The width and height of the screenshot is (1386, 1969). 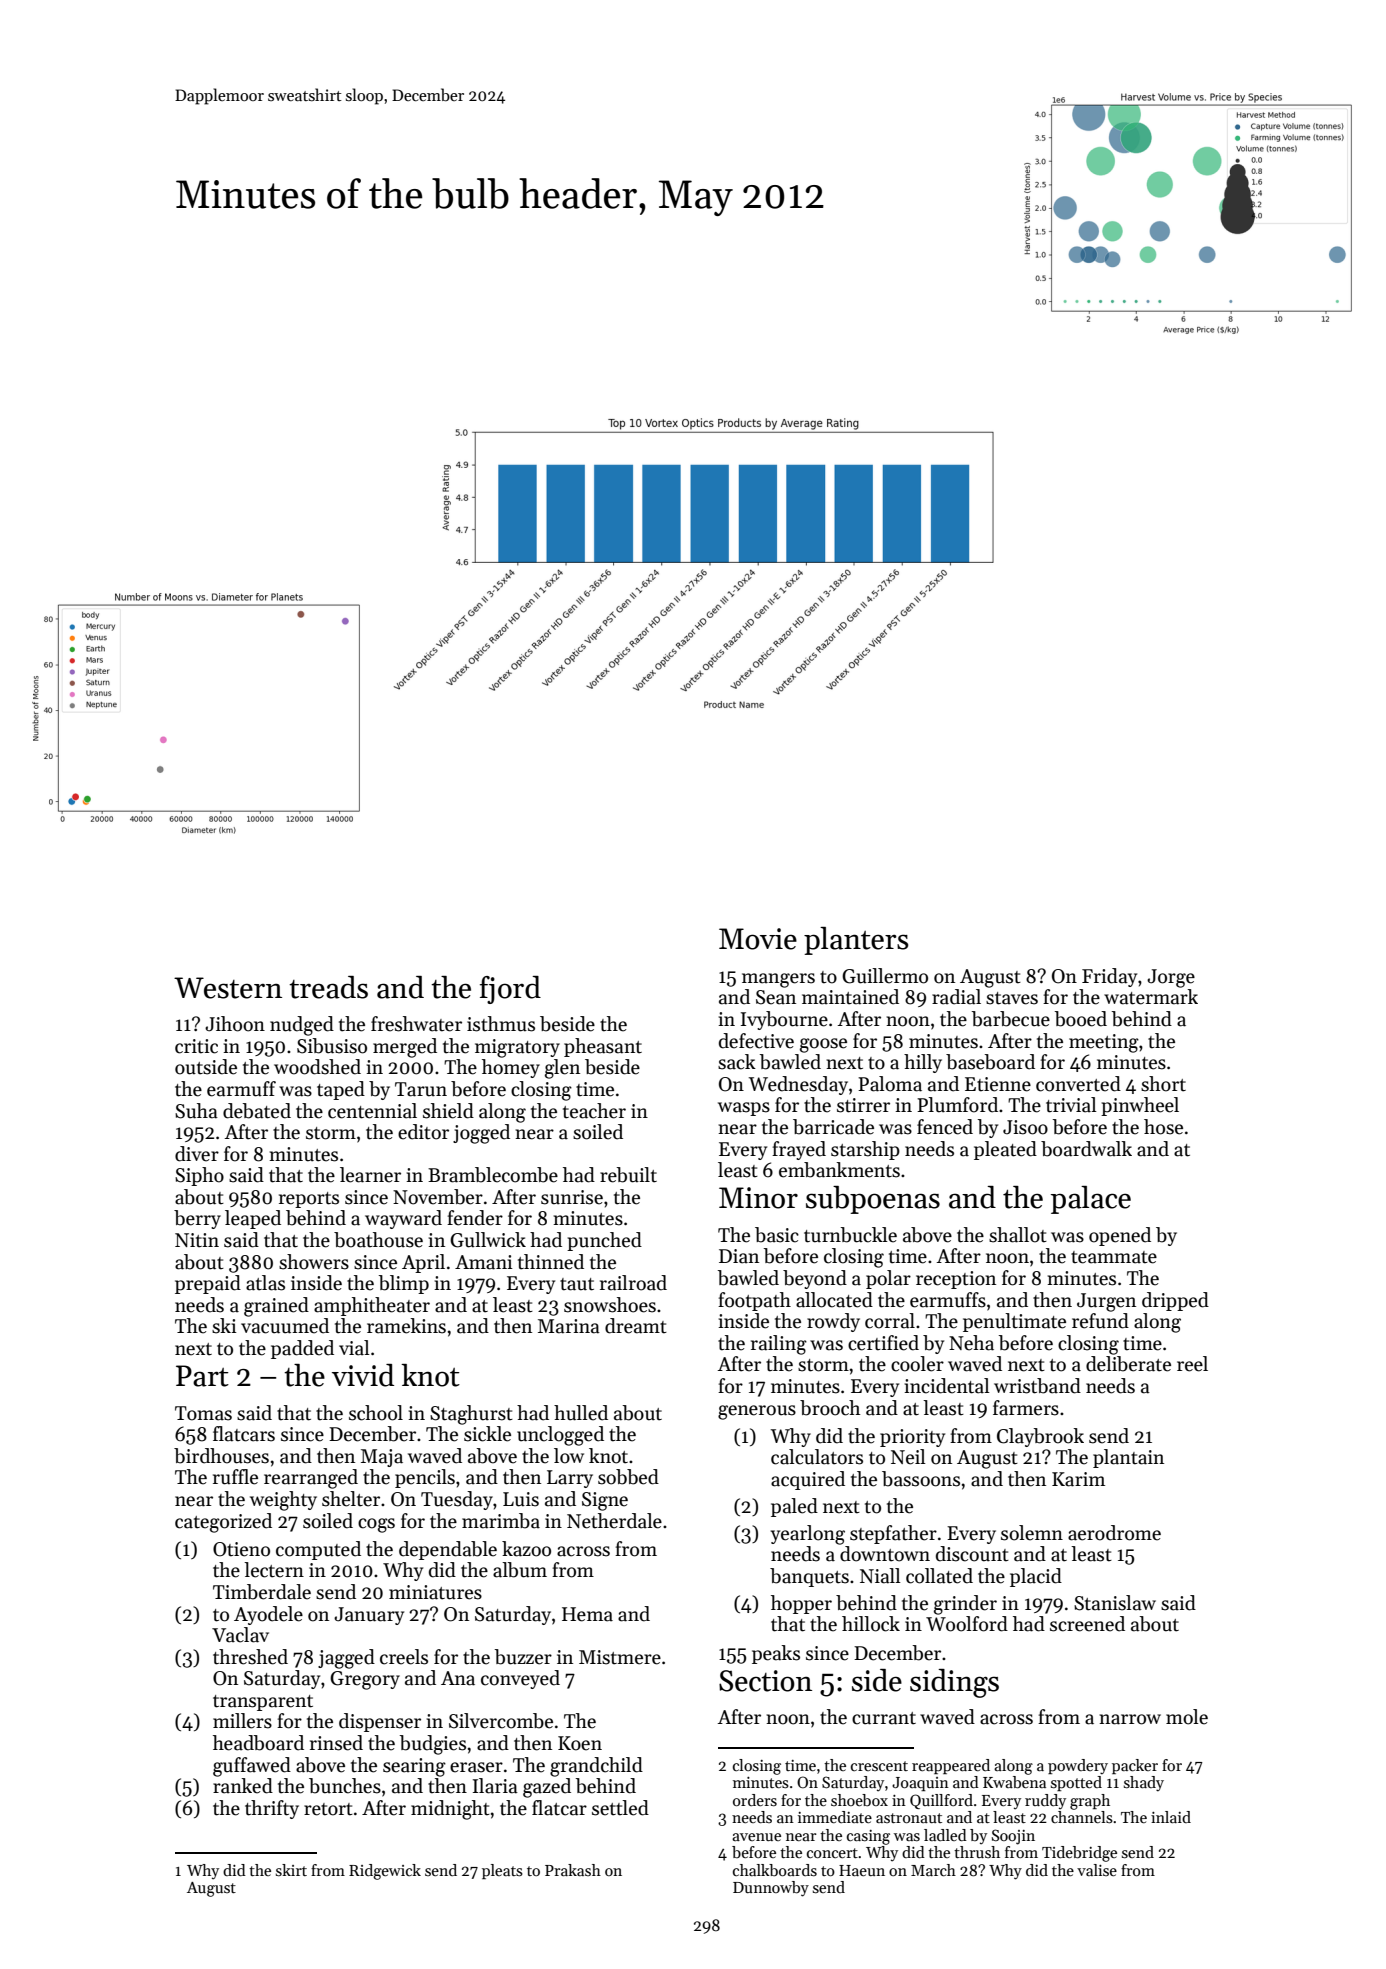 I want to click on gazed, so click(x=547, y=1788).
